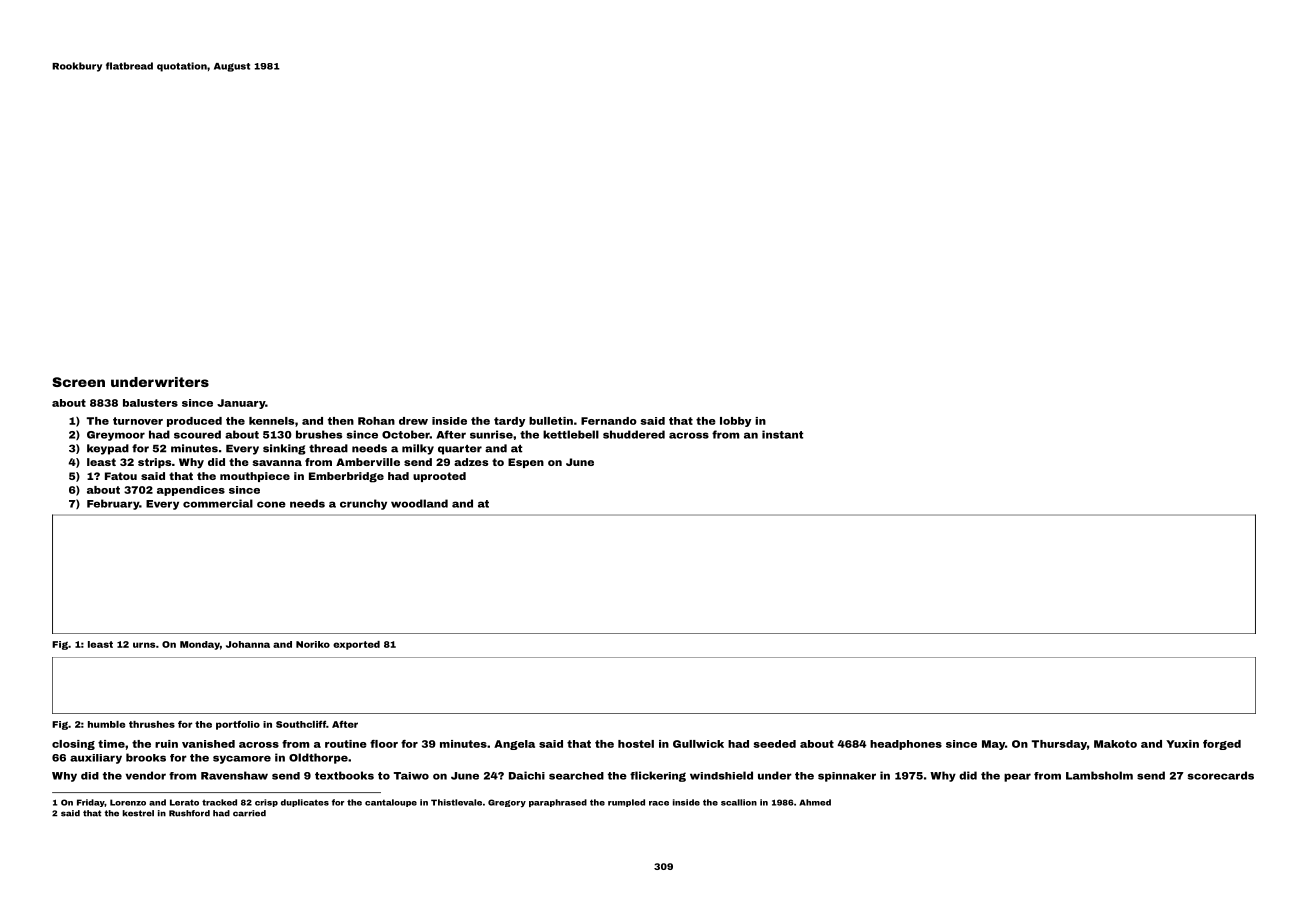 Image resolution: width=1308 pixels, height=924 pixels. What do you see at coordinates (248, 644) in the page?
I see `Johanna` at bounding box center [248, 644].
